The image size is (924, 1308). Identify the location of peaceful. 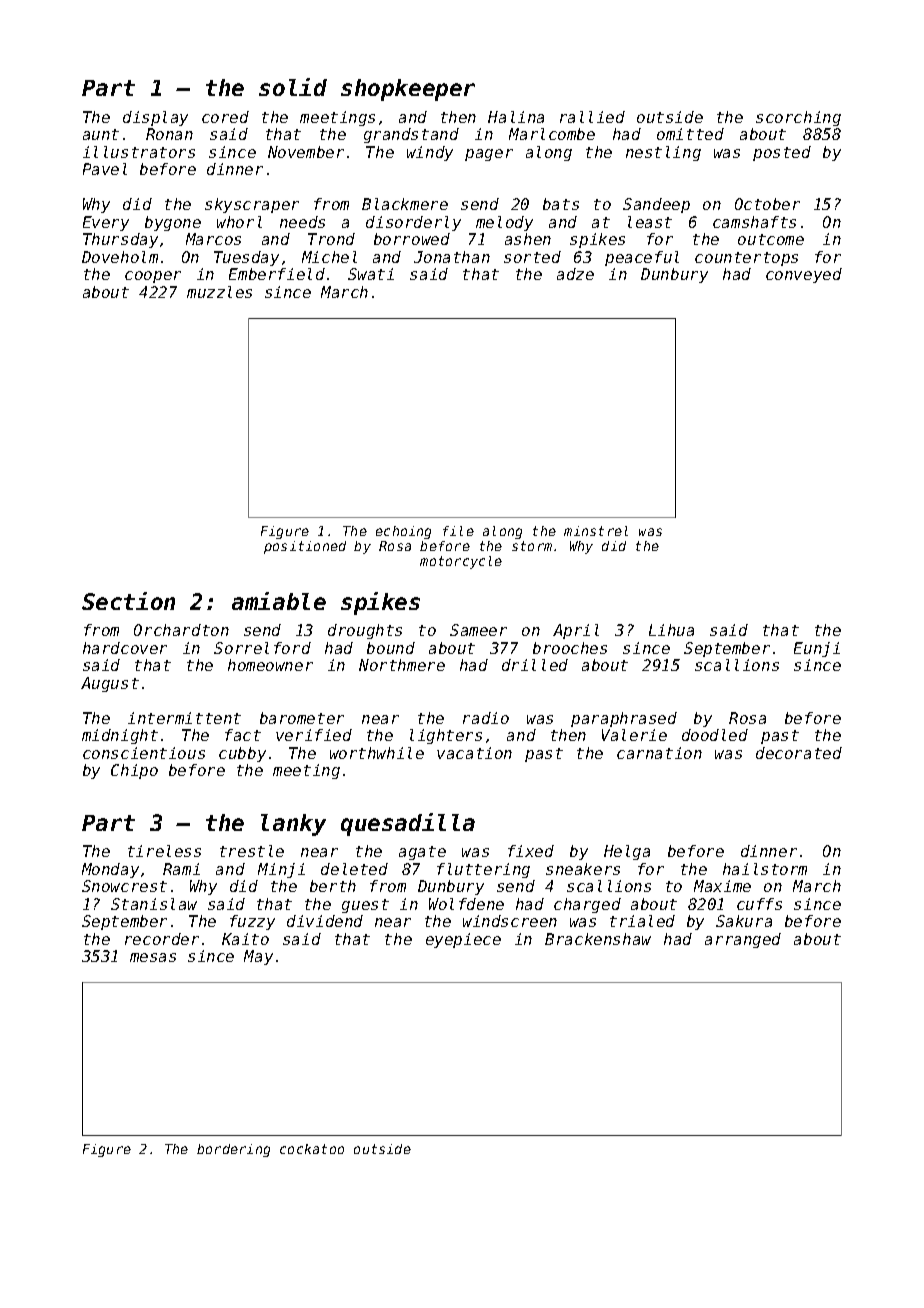
(642, 258).
